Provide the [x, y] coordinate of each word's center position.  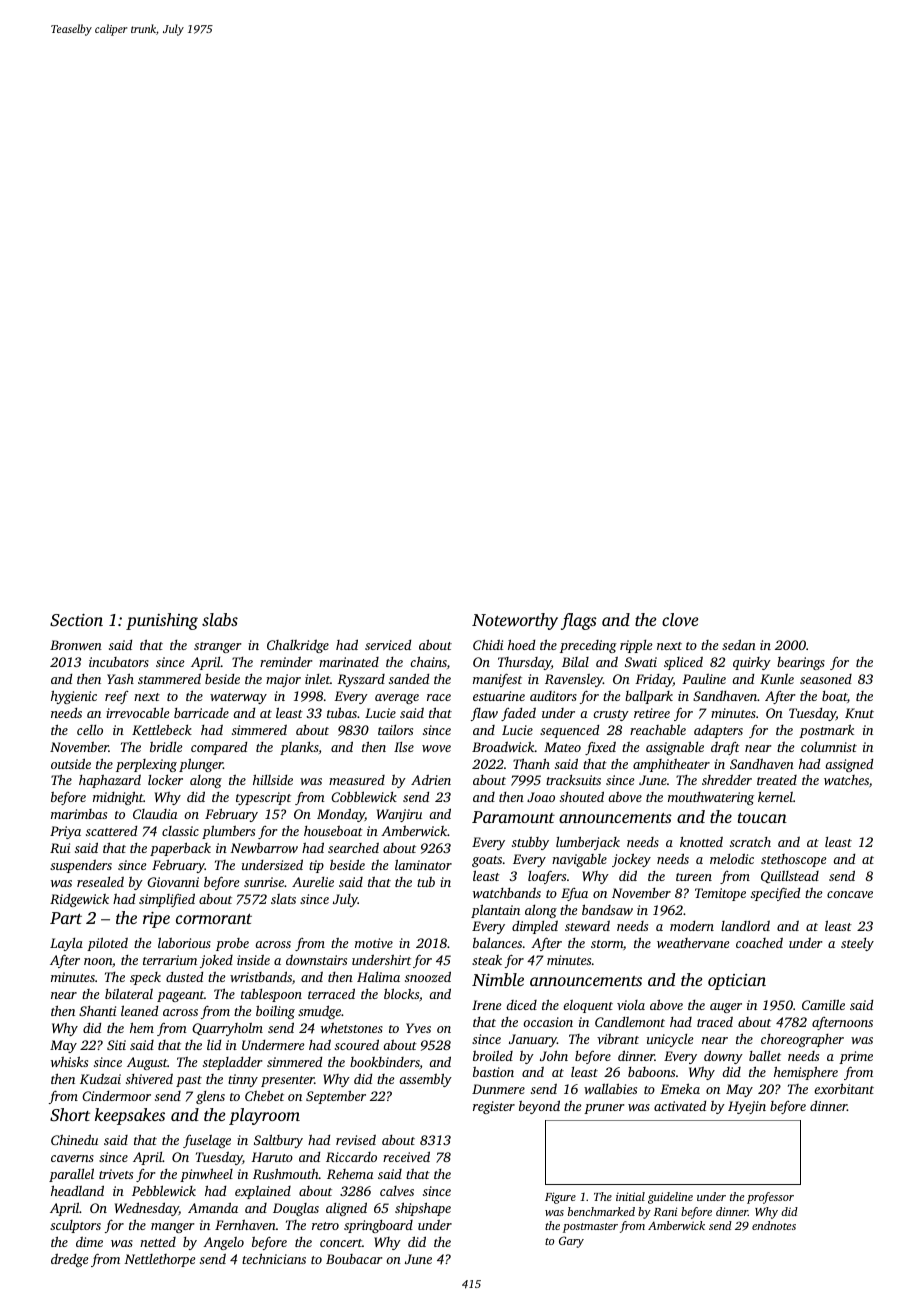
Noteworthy [515, 621]
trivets [116, 1174]
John [554, 1055]
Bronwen [76, 645]
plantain [495, 911]
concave [850, 894]
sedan [739, 644]
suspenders [81, 866]
